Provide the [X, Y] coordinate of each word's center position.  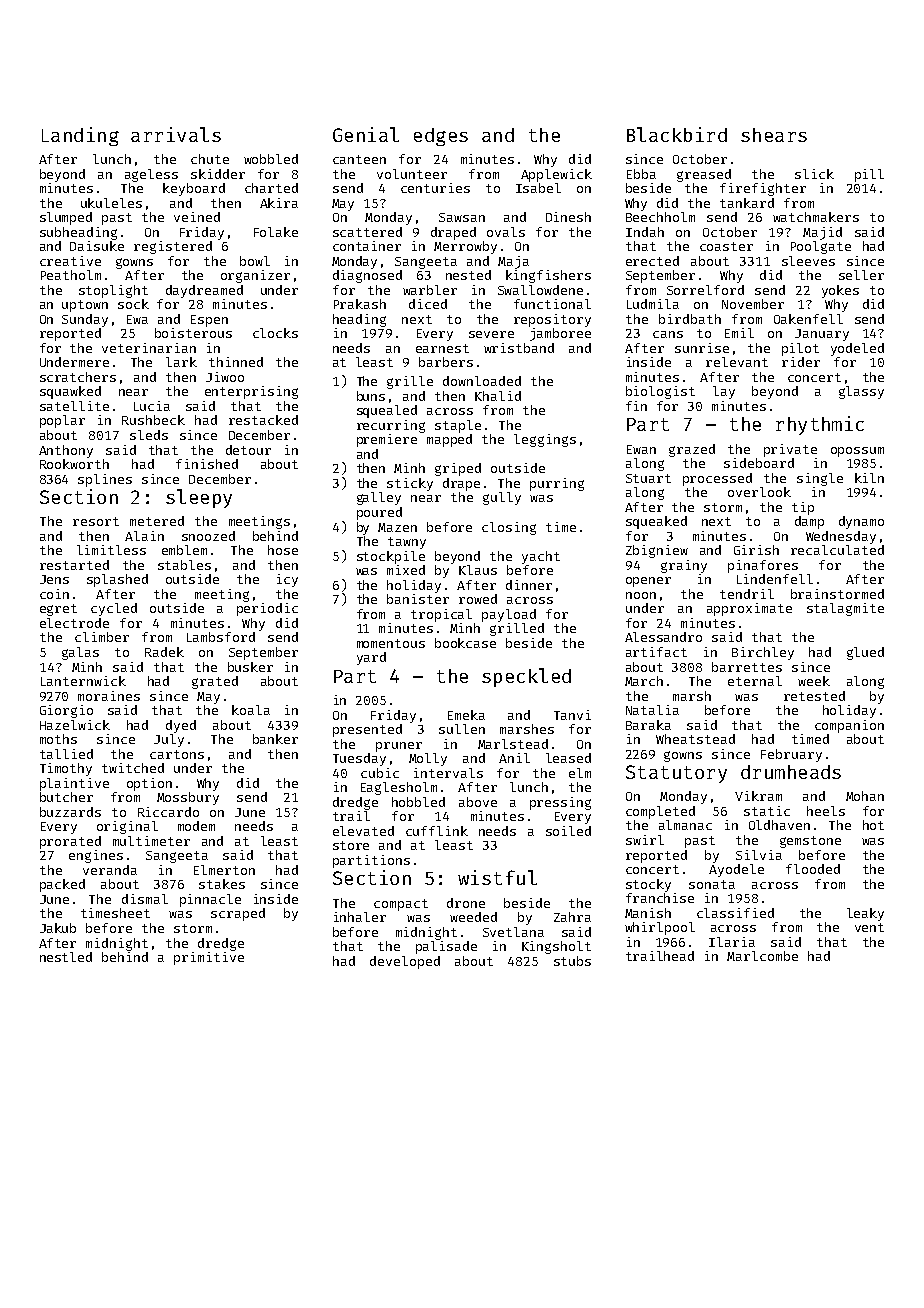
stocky [648, 885]
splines [105, 480]
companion [849, 726]
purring [557, 484]
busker [250, 667]
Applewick [556, 175]
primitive [209, 958]
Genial [366, 134]
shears [774, 135]
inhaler [360, 917]
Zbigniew [657, 551]
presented [367, 730]
